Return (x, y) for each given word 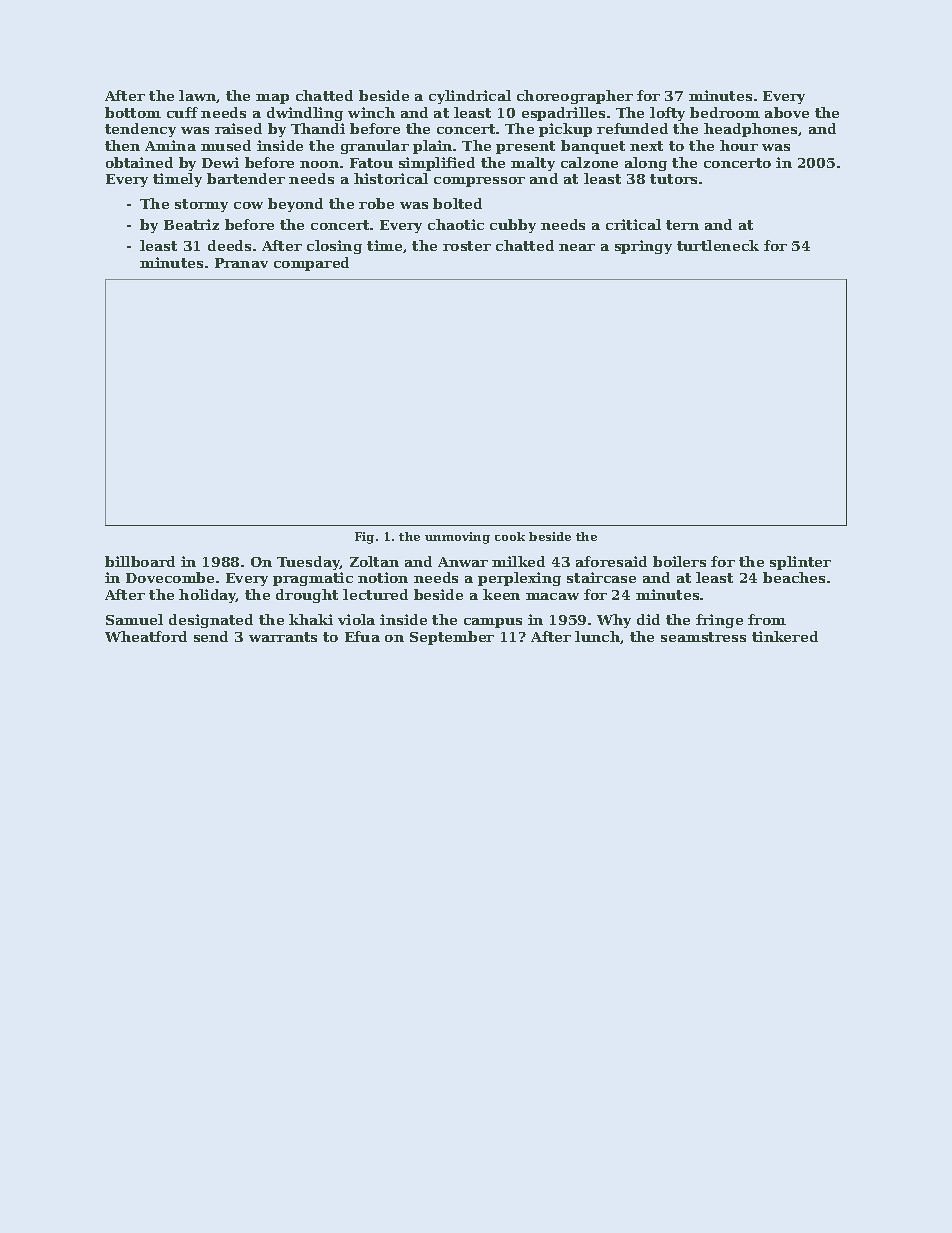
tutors (673, 179)
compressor (479, 182)
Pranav (241, 263)
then (122, 145)
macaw (552, 596)
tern (682, 225)
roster (467, 246)
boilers (679, 561)
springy (643, 247)
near (577, 247)
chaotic (456, 224)
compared (311, 264)
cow (248, 205)
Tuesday (308, 563)
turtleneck (718, 245)
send (211, 636)
